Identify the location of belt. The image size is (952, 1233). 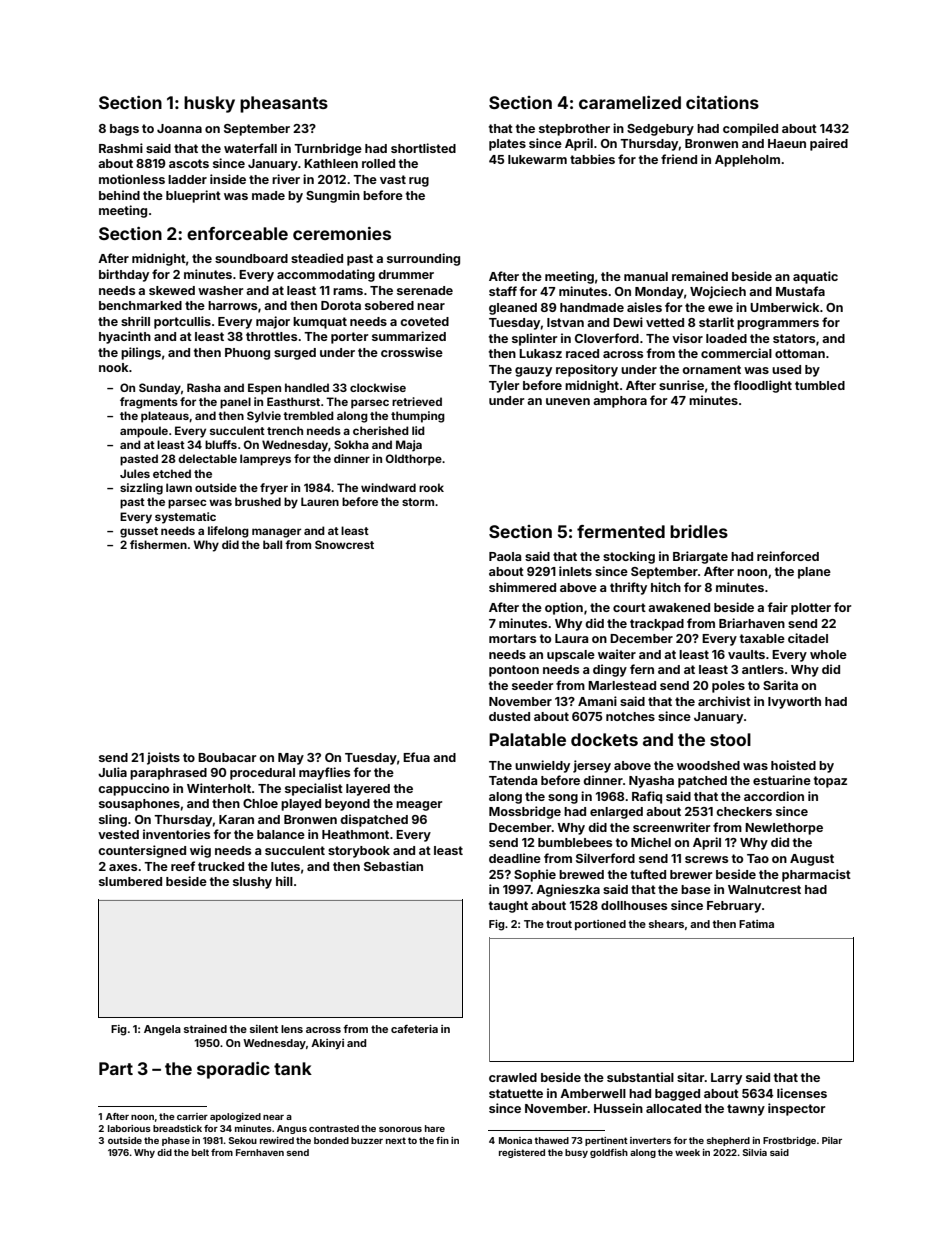
(200, 1152).
